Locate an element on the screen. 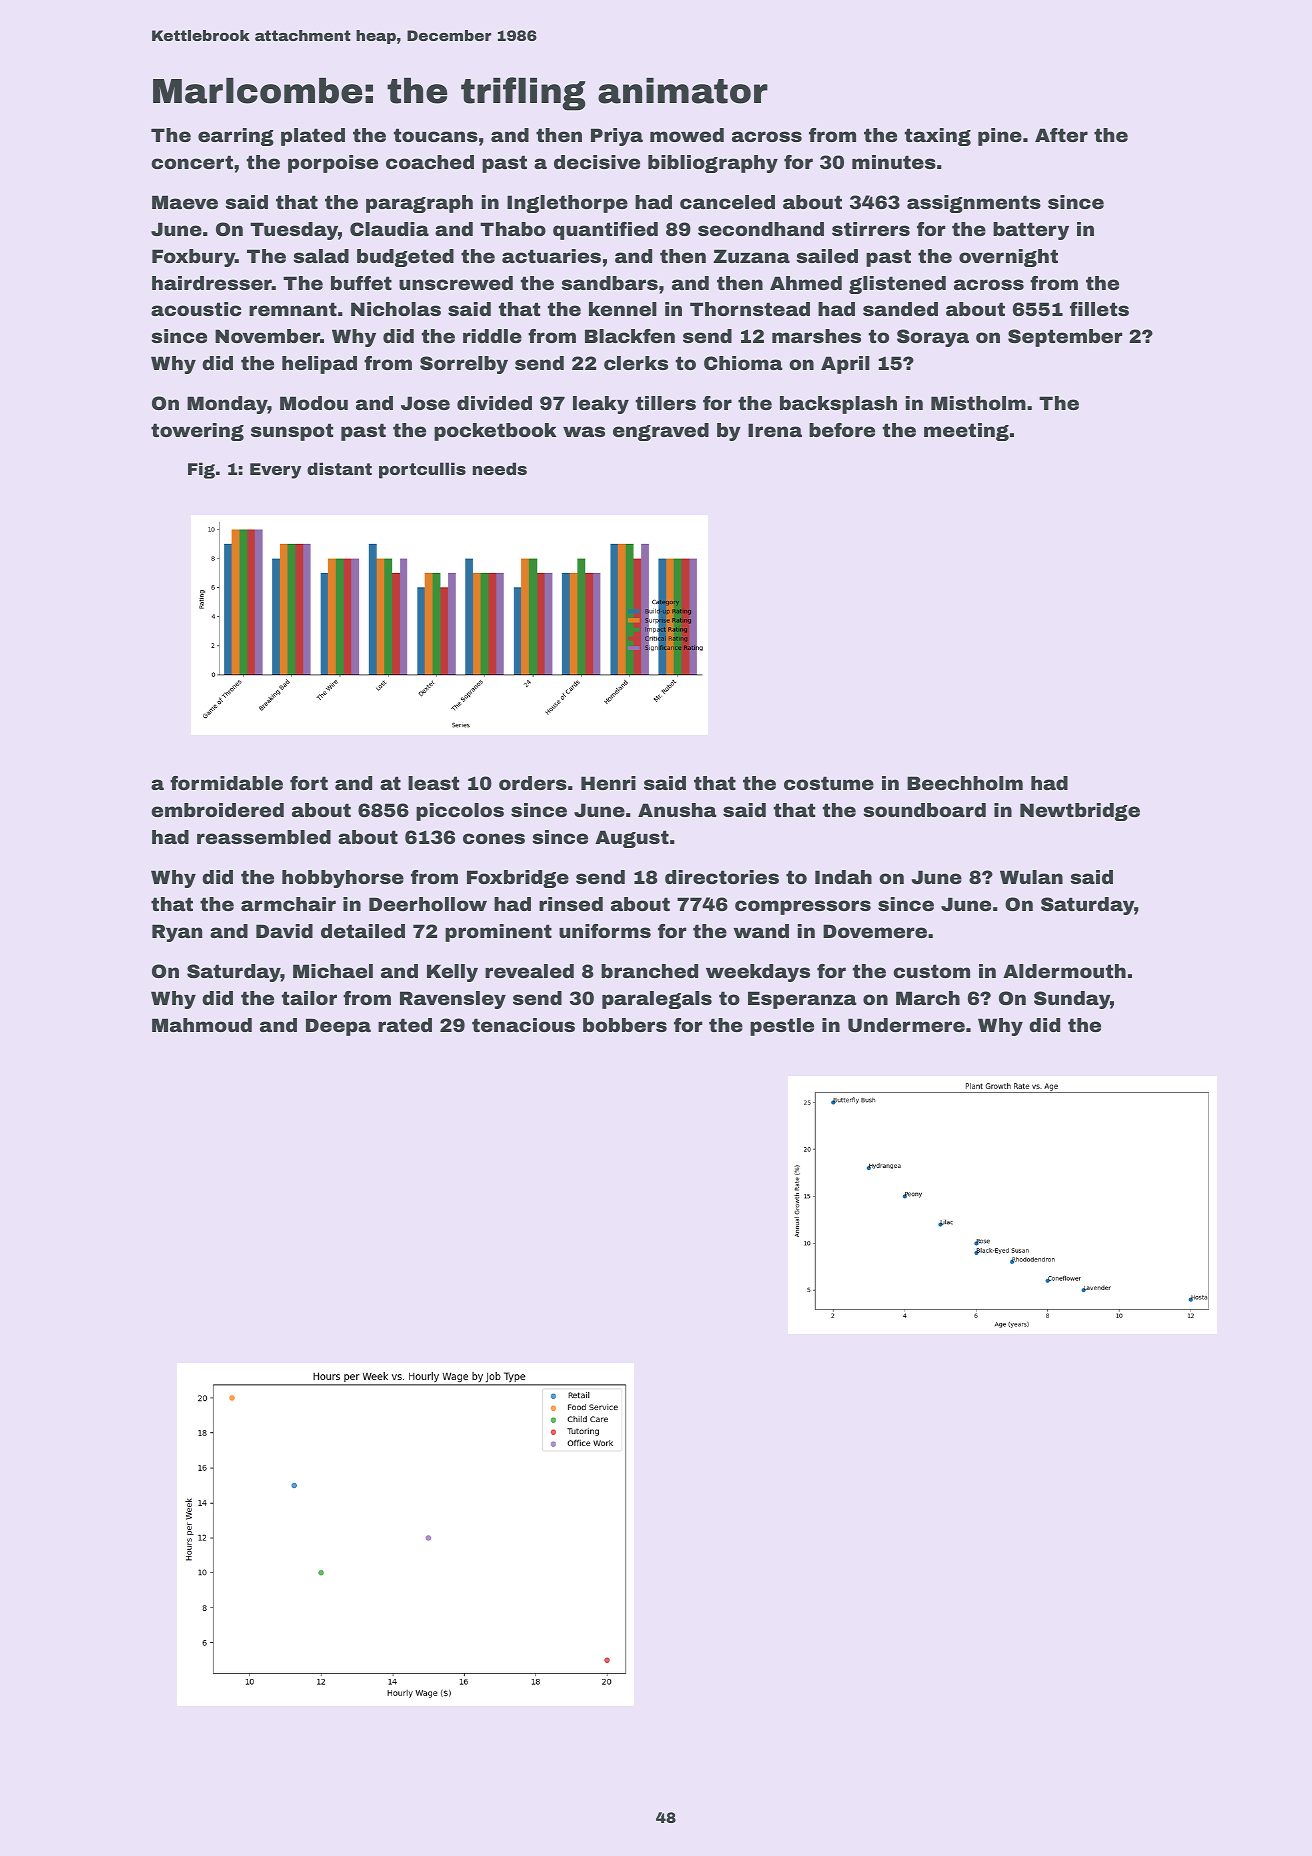  Deepa is located at coordinates (338, 1027).
